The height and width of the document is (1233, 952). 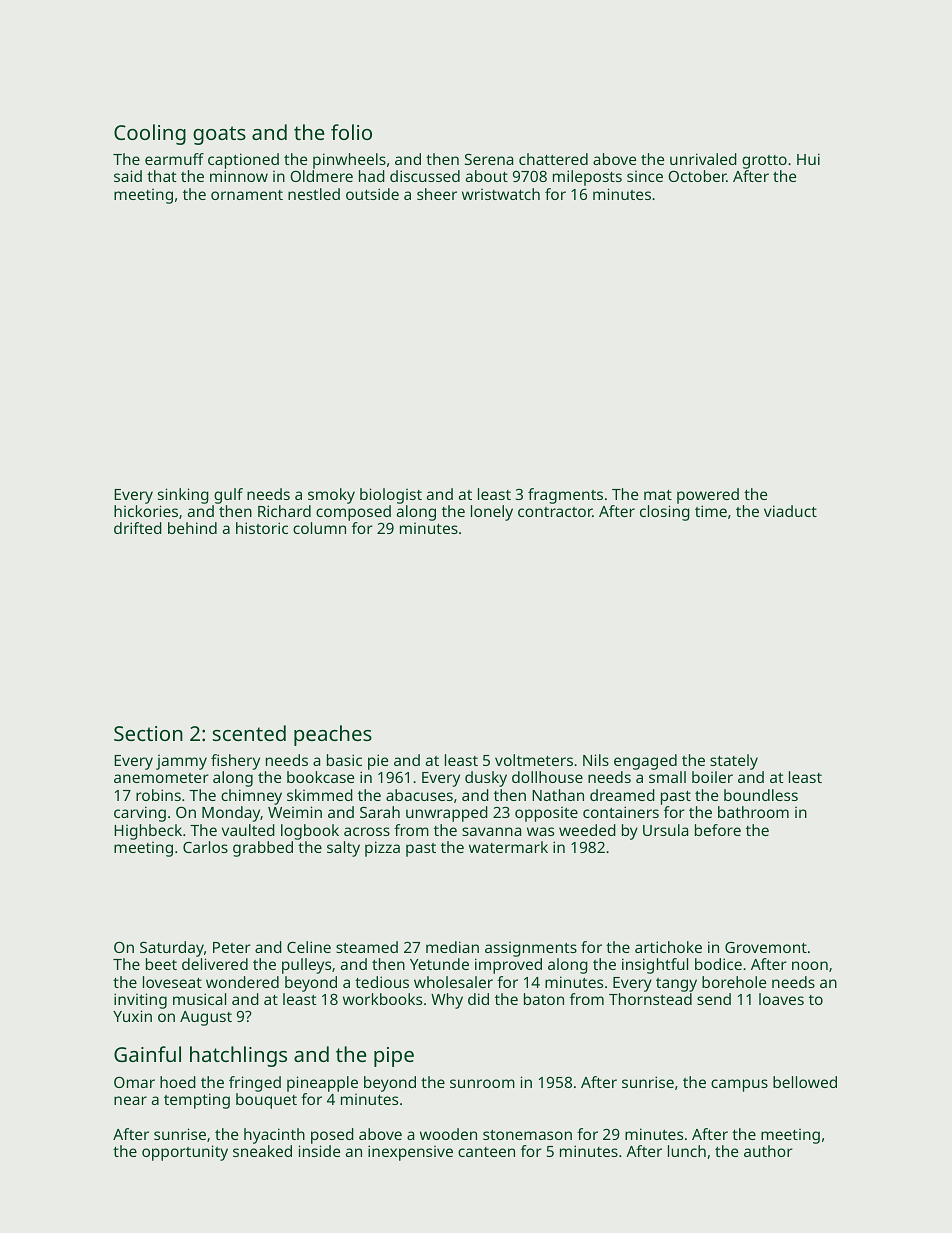 What do you see at coordinates (492, 513) in the document?
I see `lonely` at bounding box center [492, 513].
